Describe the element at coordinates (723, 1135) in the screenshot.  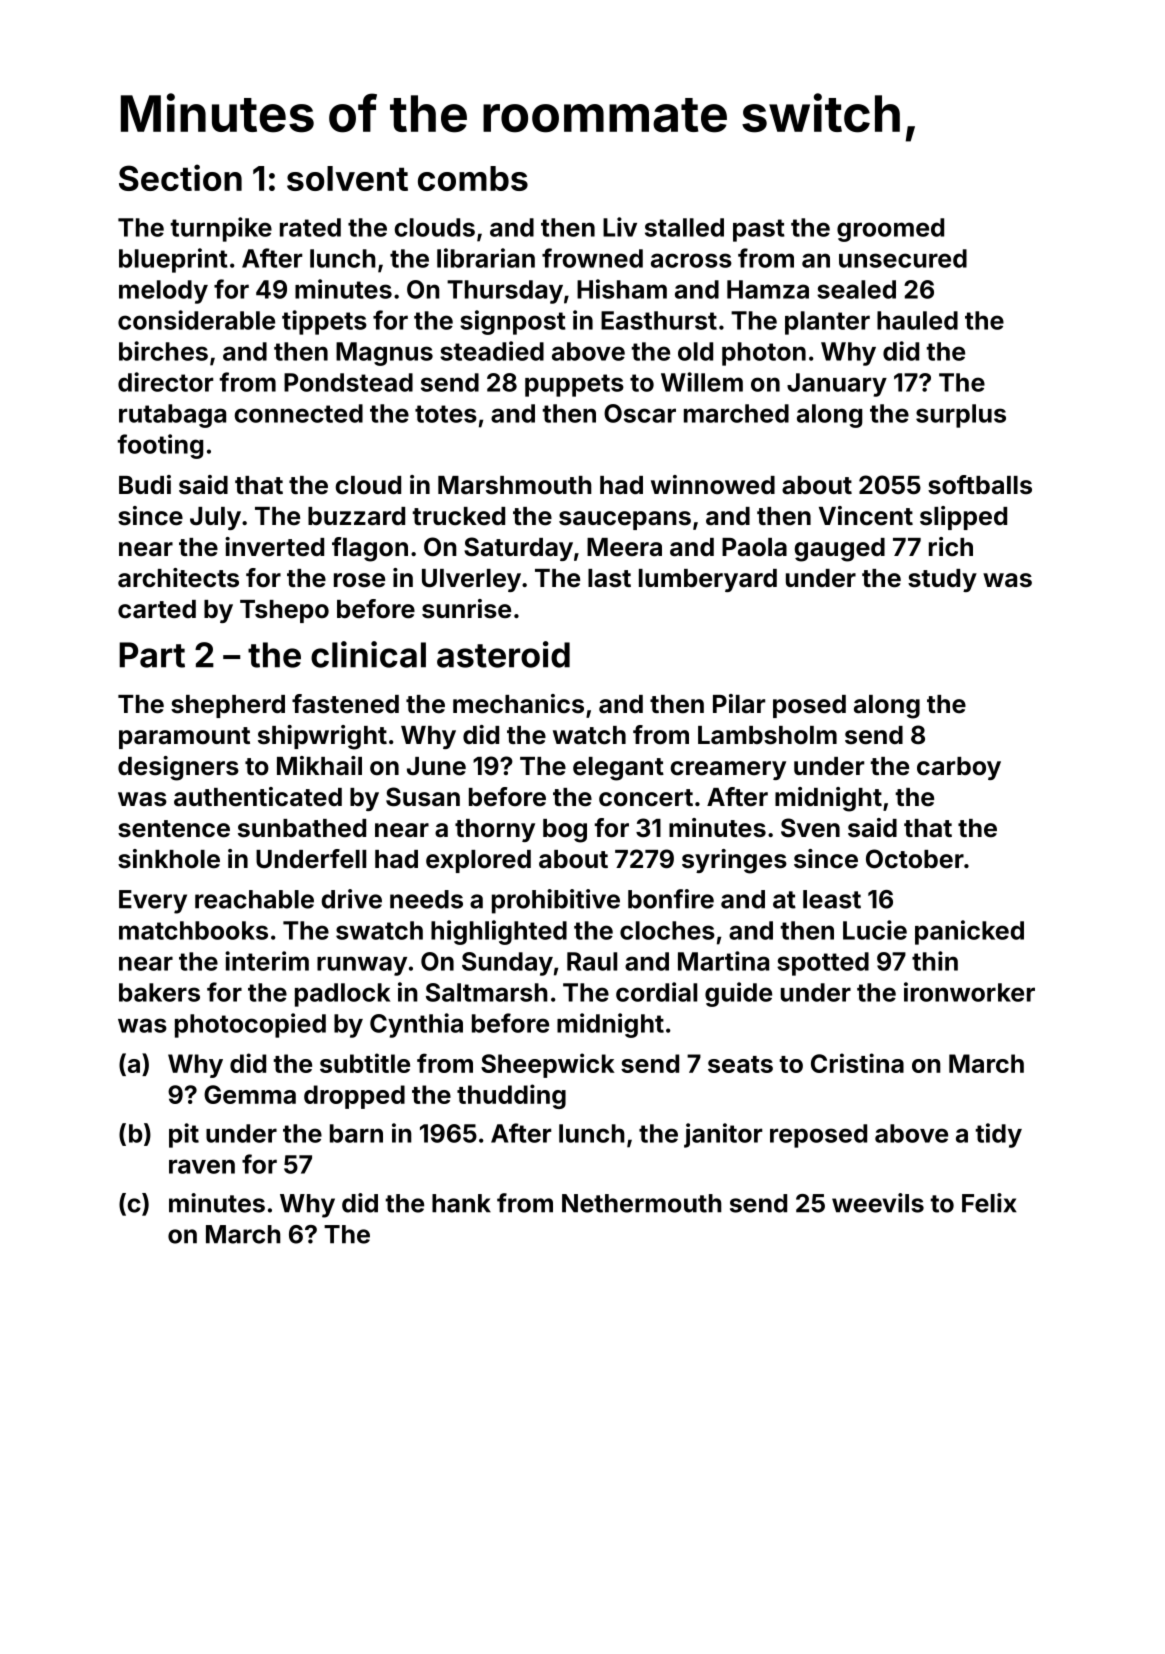
I see `janitor` at that location.
